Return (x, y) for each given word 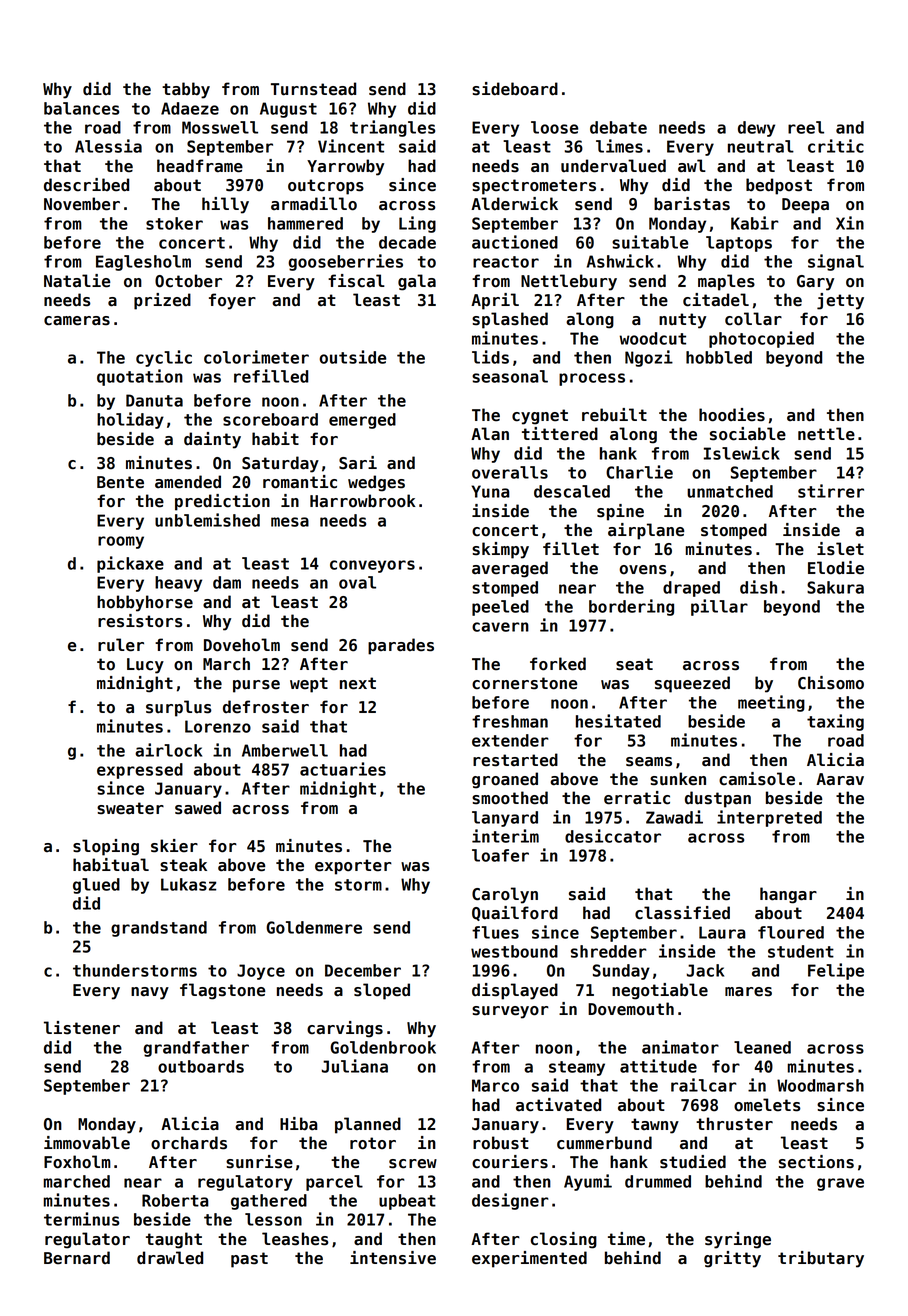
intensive (393, 1258)
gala (417, 282)
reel (806, 127)
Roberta (175, 1200)
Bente (120, 482)
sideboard (515, 89)
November (82, 204)
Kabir (755, 223)
